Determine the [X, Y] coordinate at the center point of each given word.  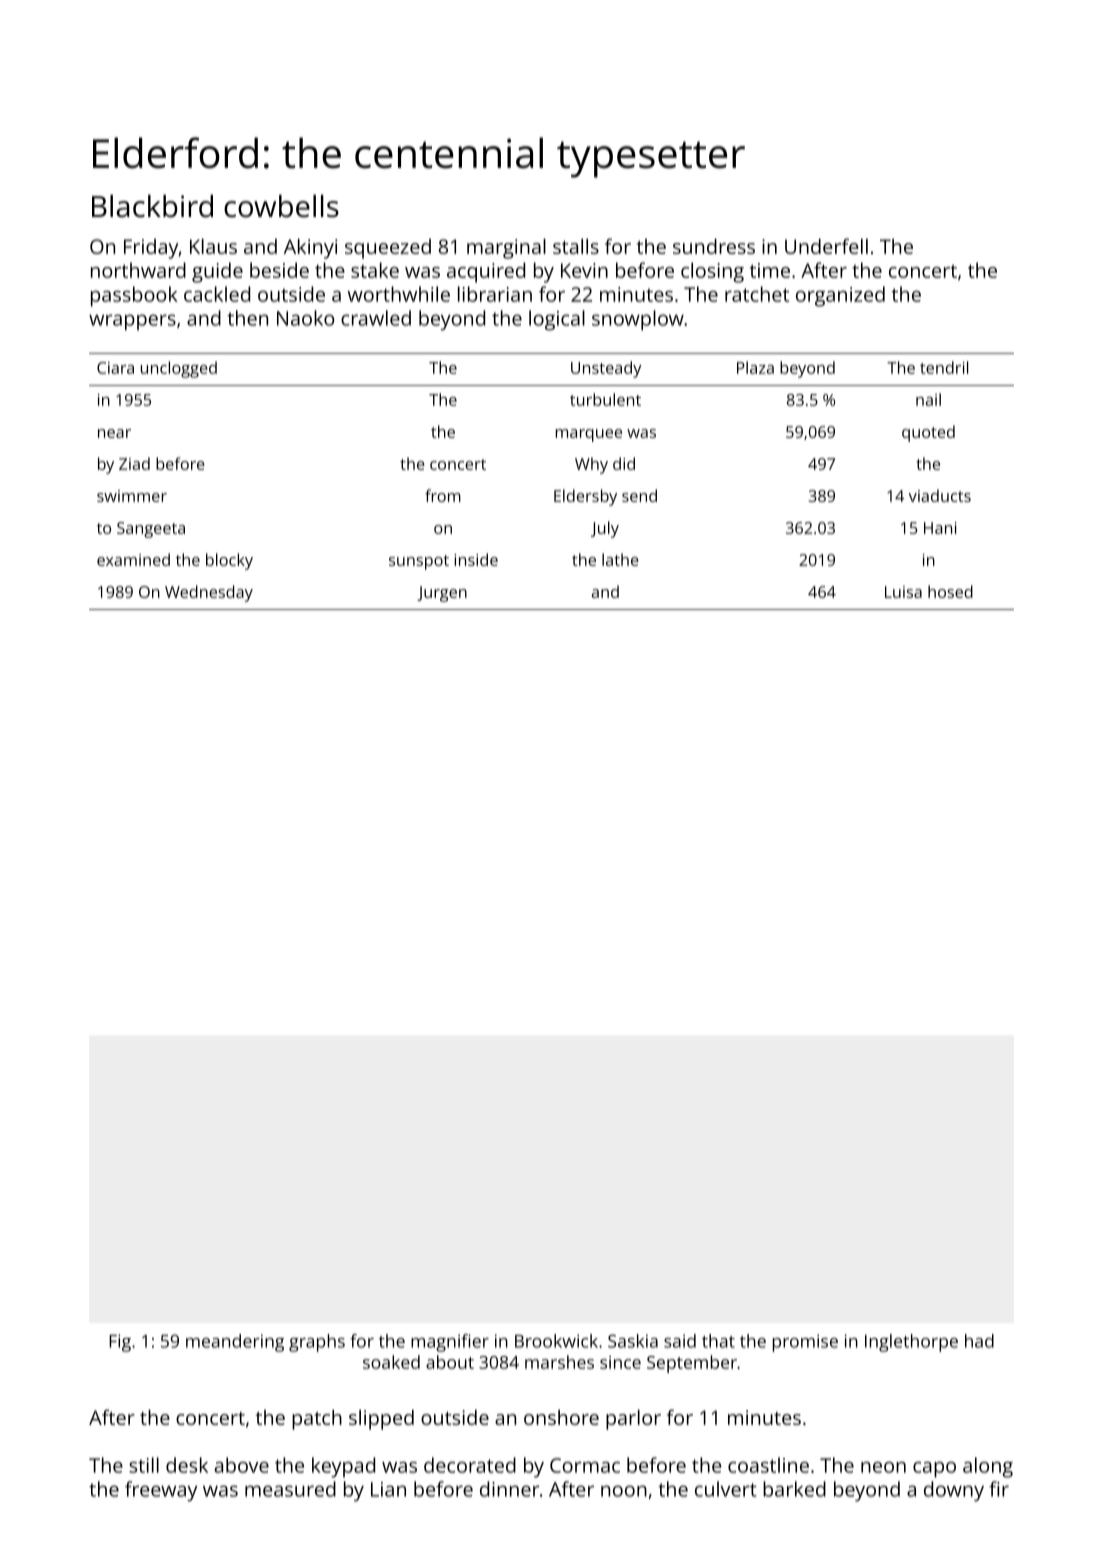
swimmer [132, 496]
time [770, 270]
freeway [161, 1491]
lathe [620, 559]
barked [794, 1489]
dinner [509, 1489]
